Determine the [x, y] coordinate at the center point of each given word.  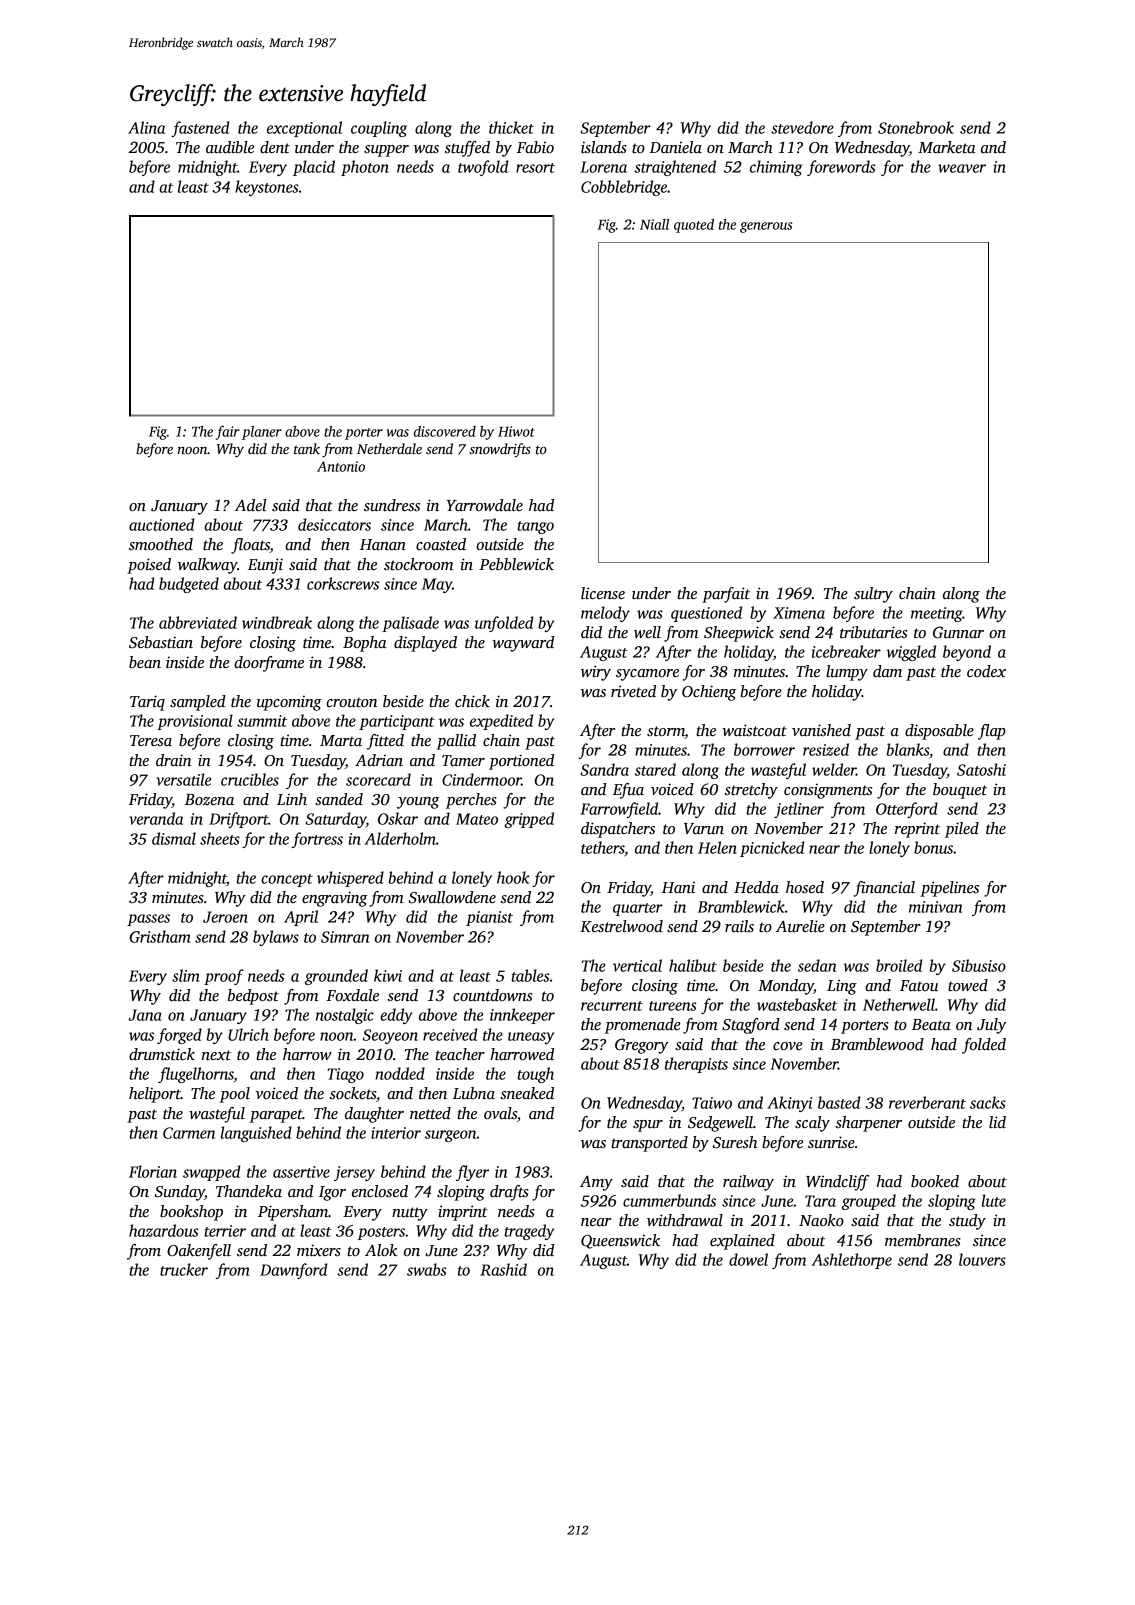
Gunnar [958, 632]
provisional [195, 722]
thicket [511, 127]
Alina [146, 127]
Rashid [503, 1269]
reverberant [927, 1102]
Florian [153, 1171]
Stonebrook [916, 127]
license [603, 593]
